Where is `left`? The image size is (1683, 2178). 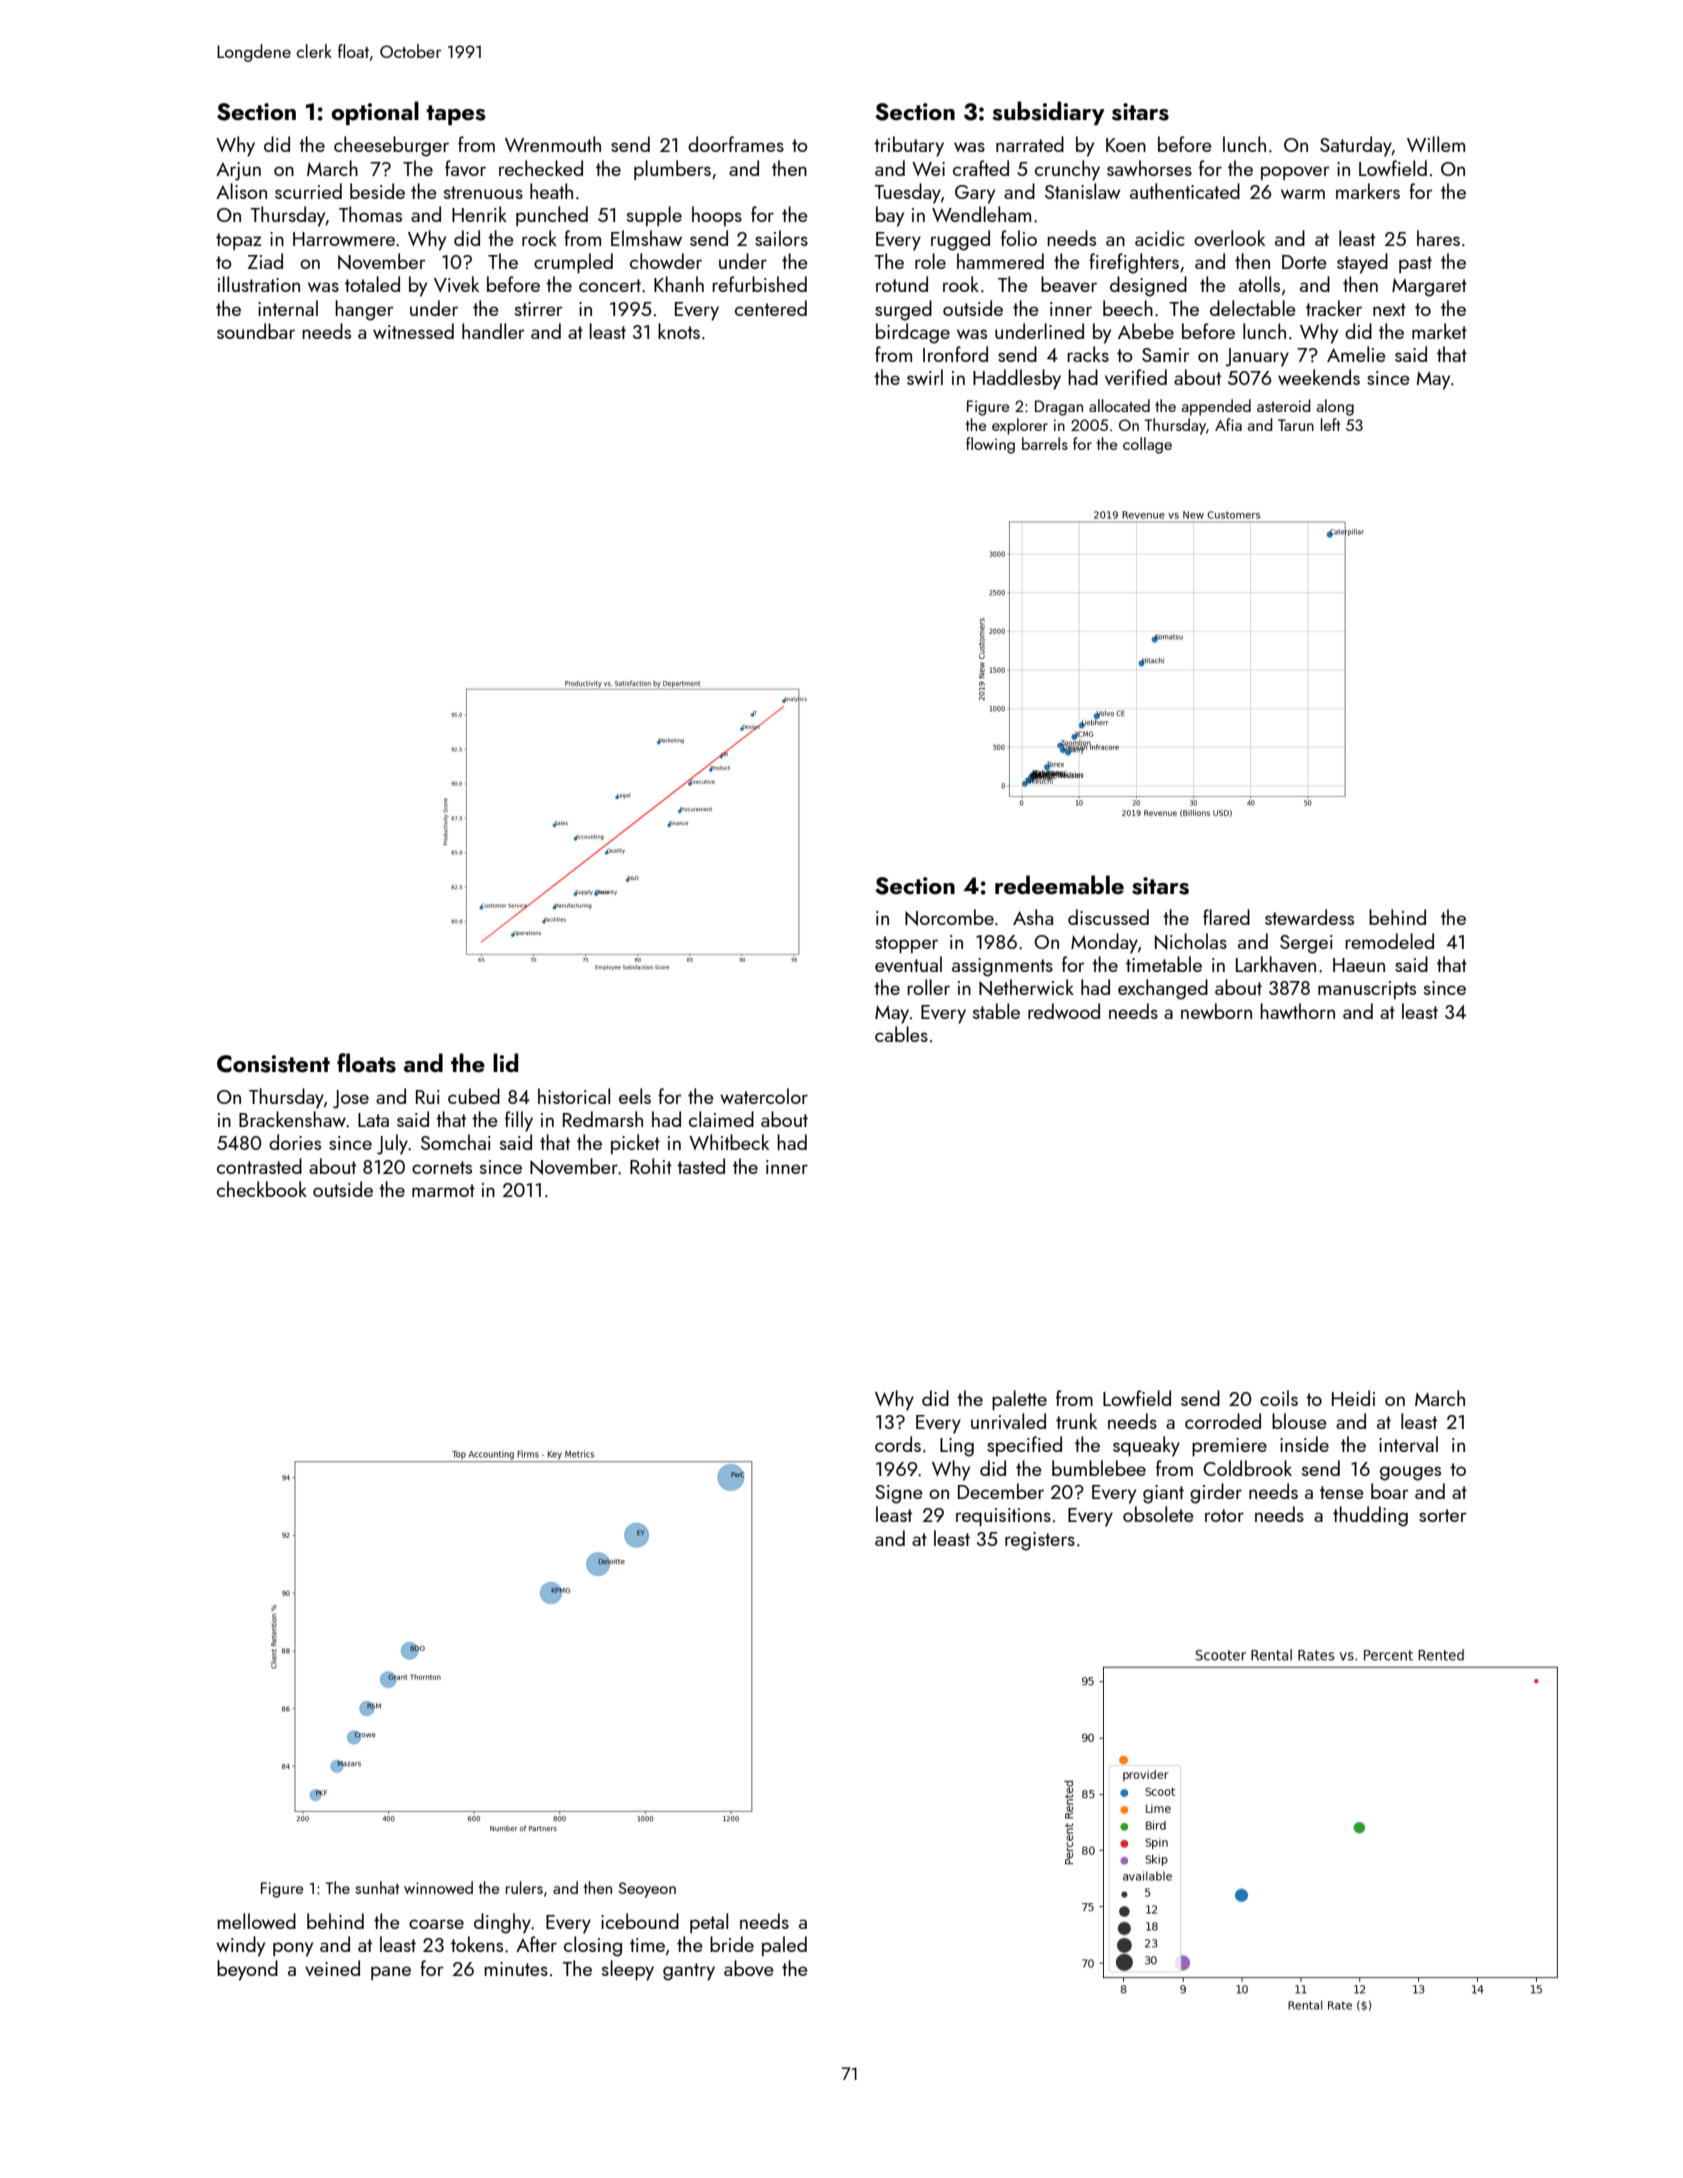 left is located at coordinates (1330, 424).
